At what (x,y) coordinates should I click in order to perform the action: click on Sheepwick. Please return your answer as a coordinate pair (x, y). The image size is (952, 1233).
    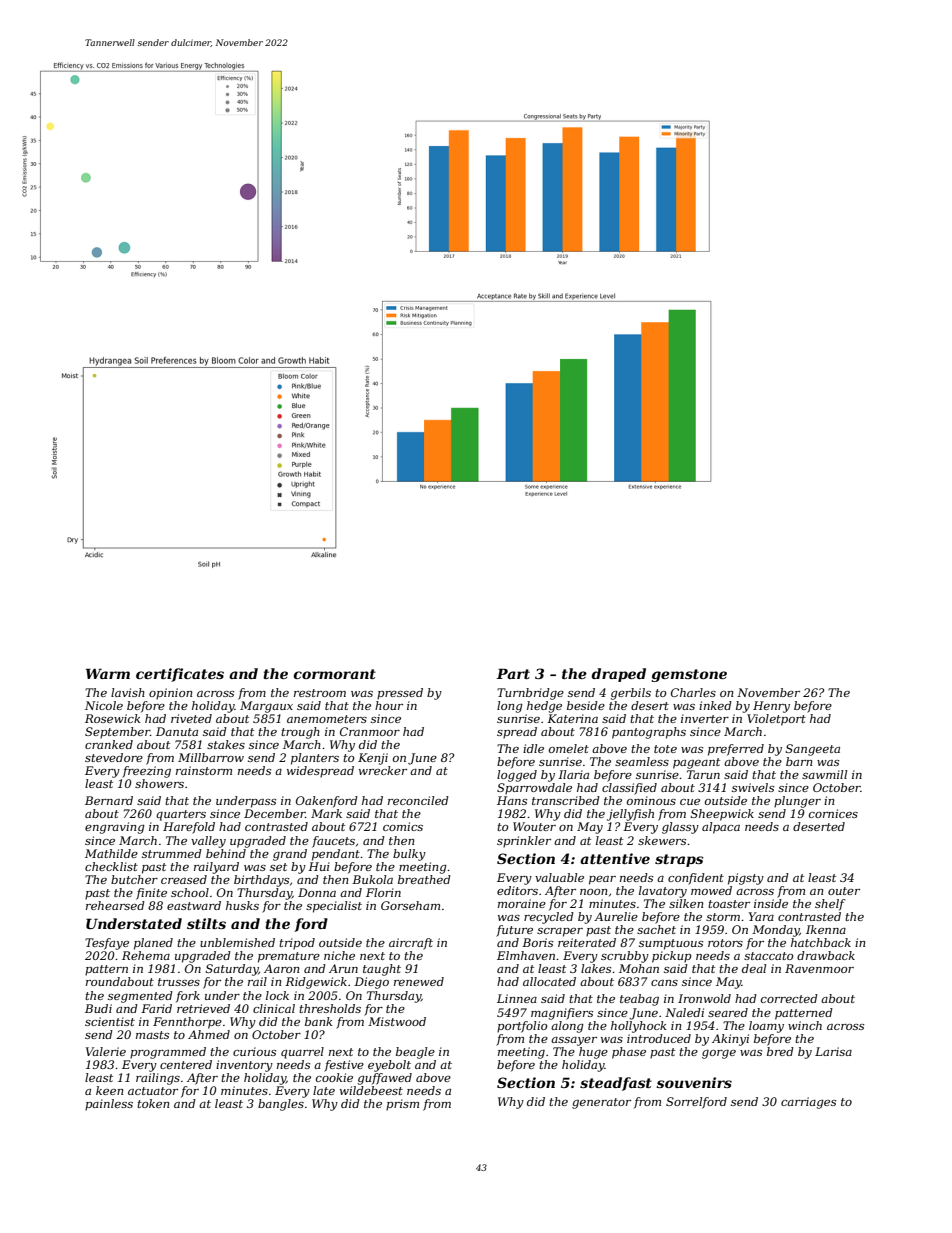
    Looking at the image, I should click on (722, 815).
